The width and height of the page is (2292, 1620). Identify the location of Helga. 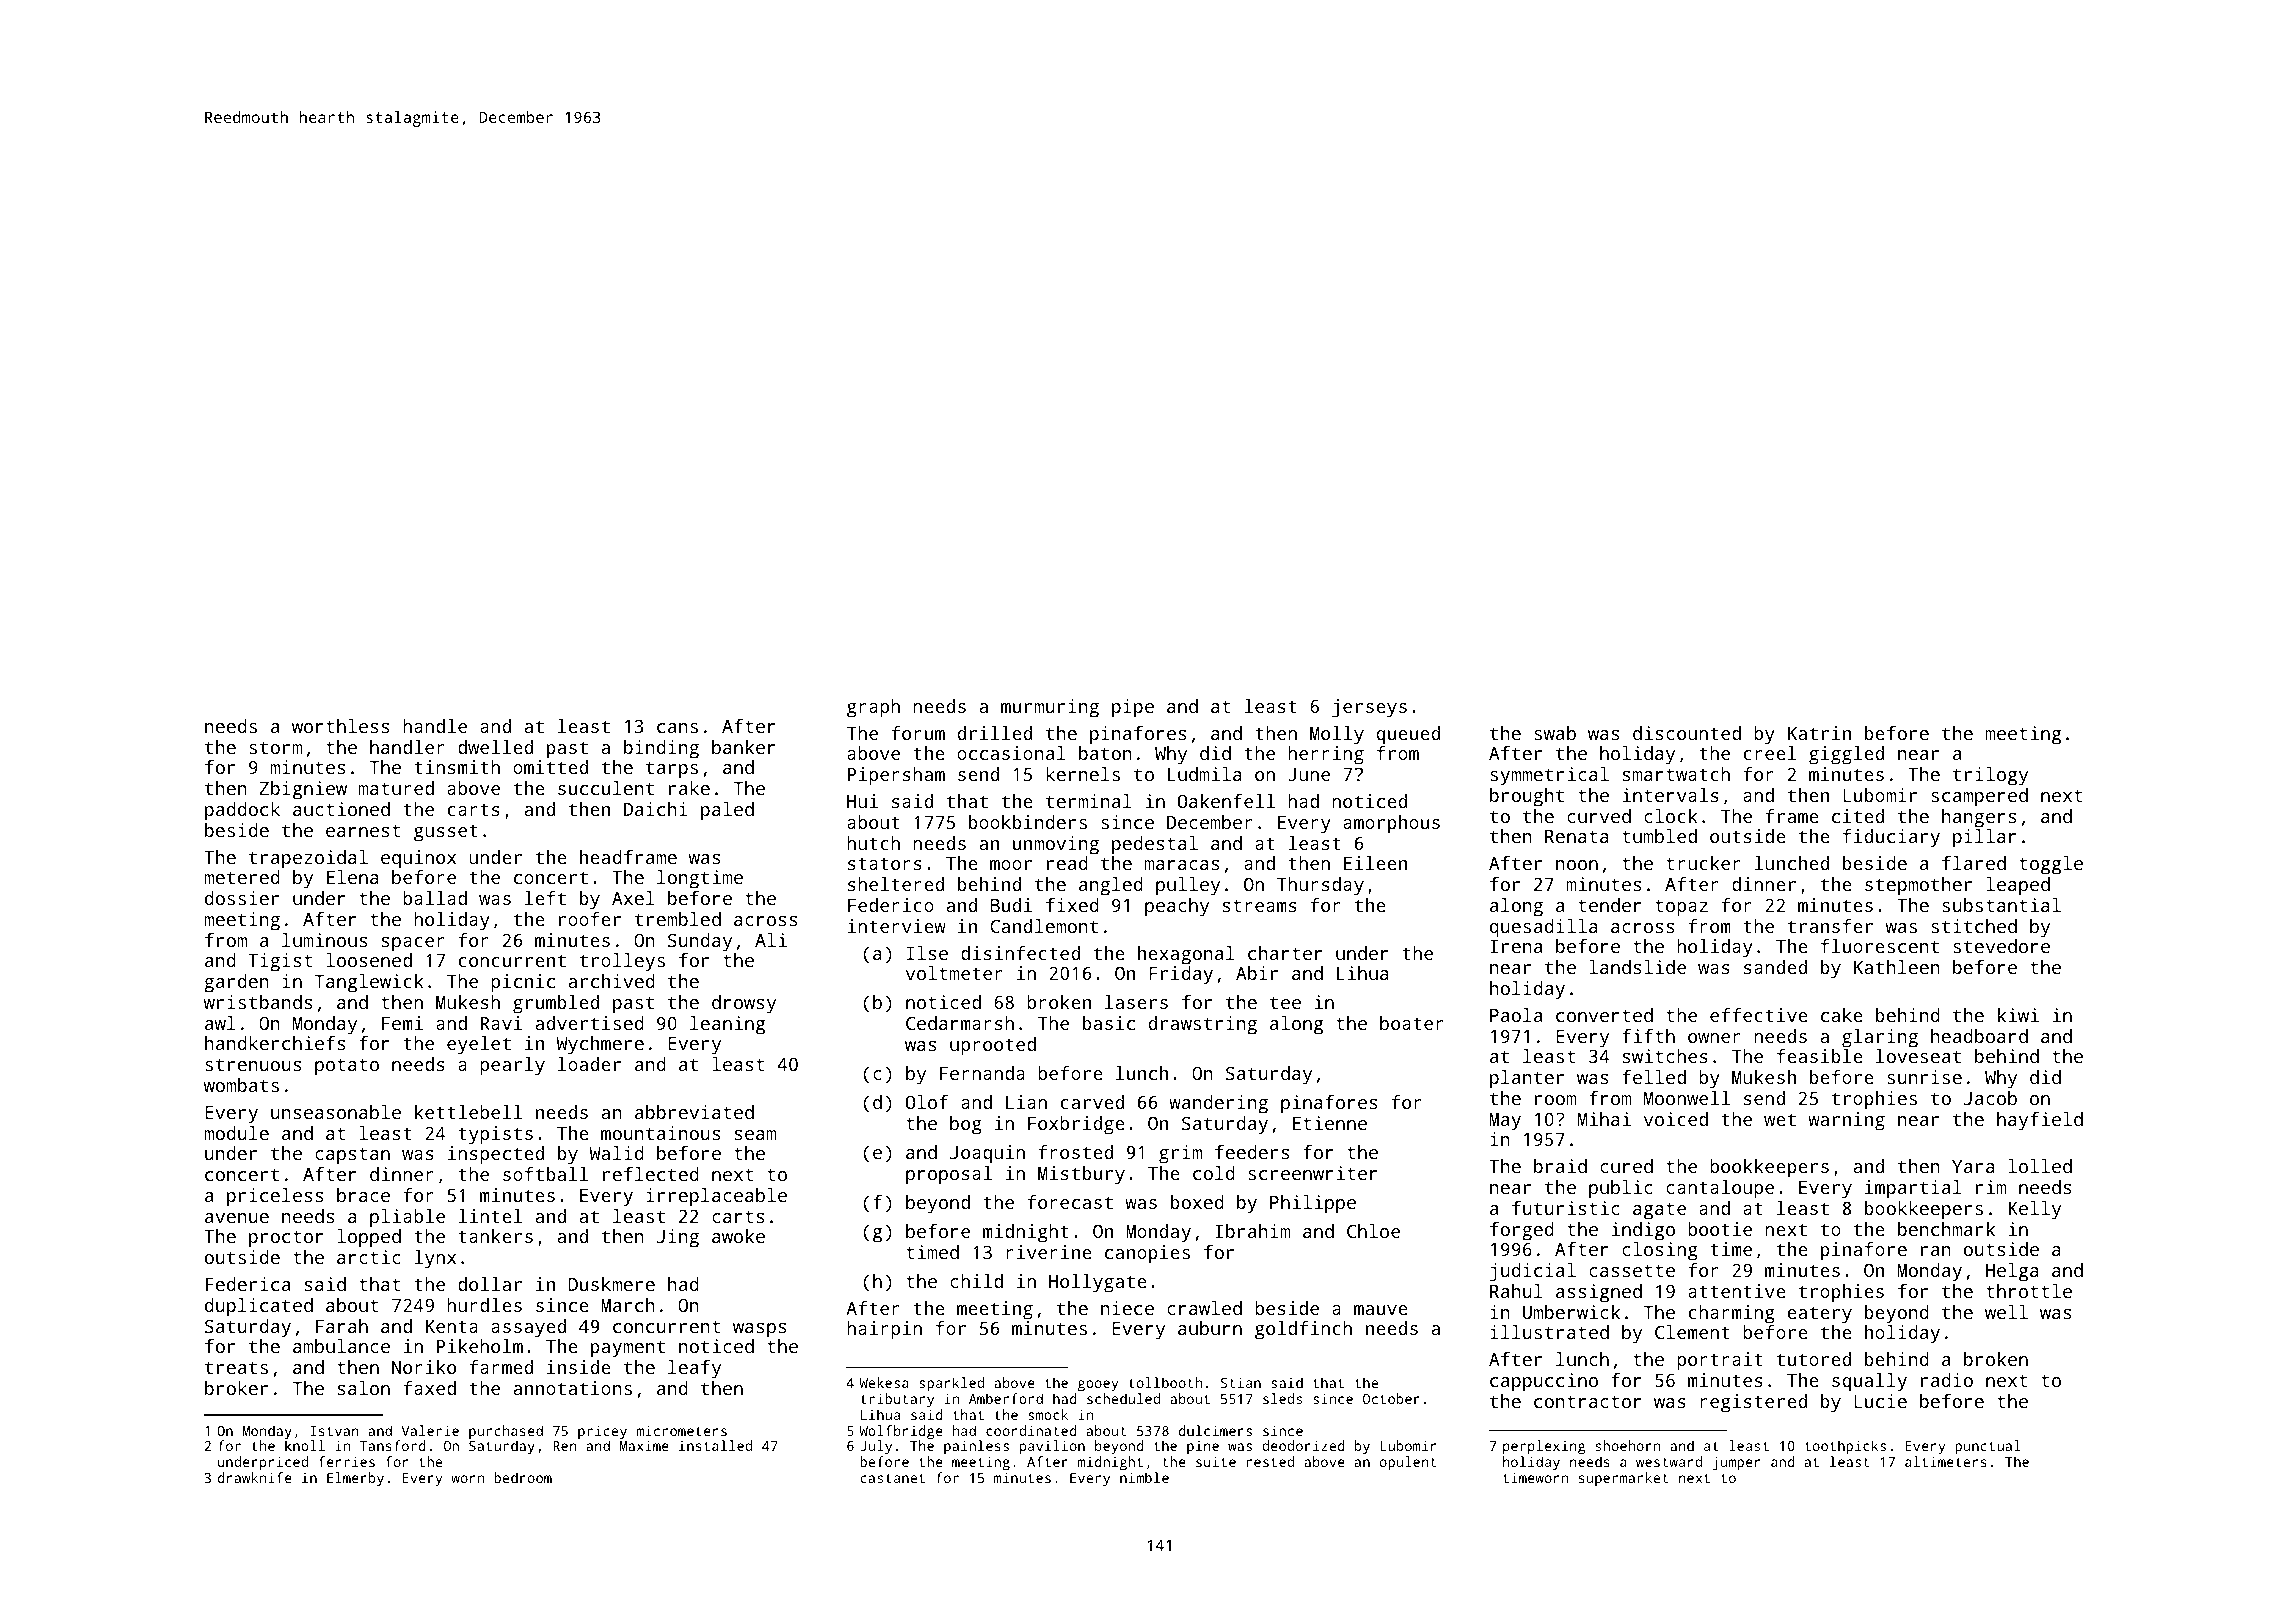
(2012, 1272).
